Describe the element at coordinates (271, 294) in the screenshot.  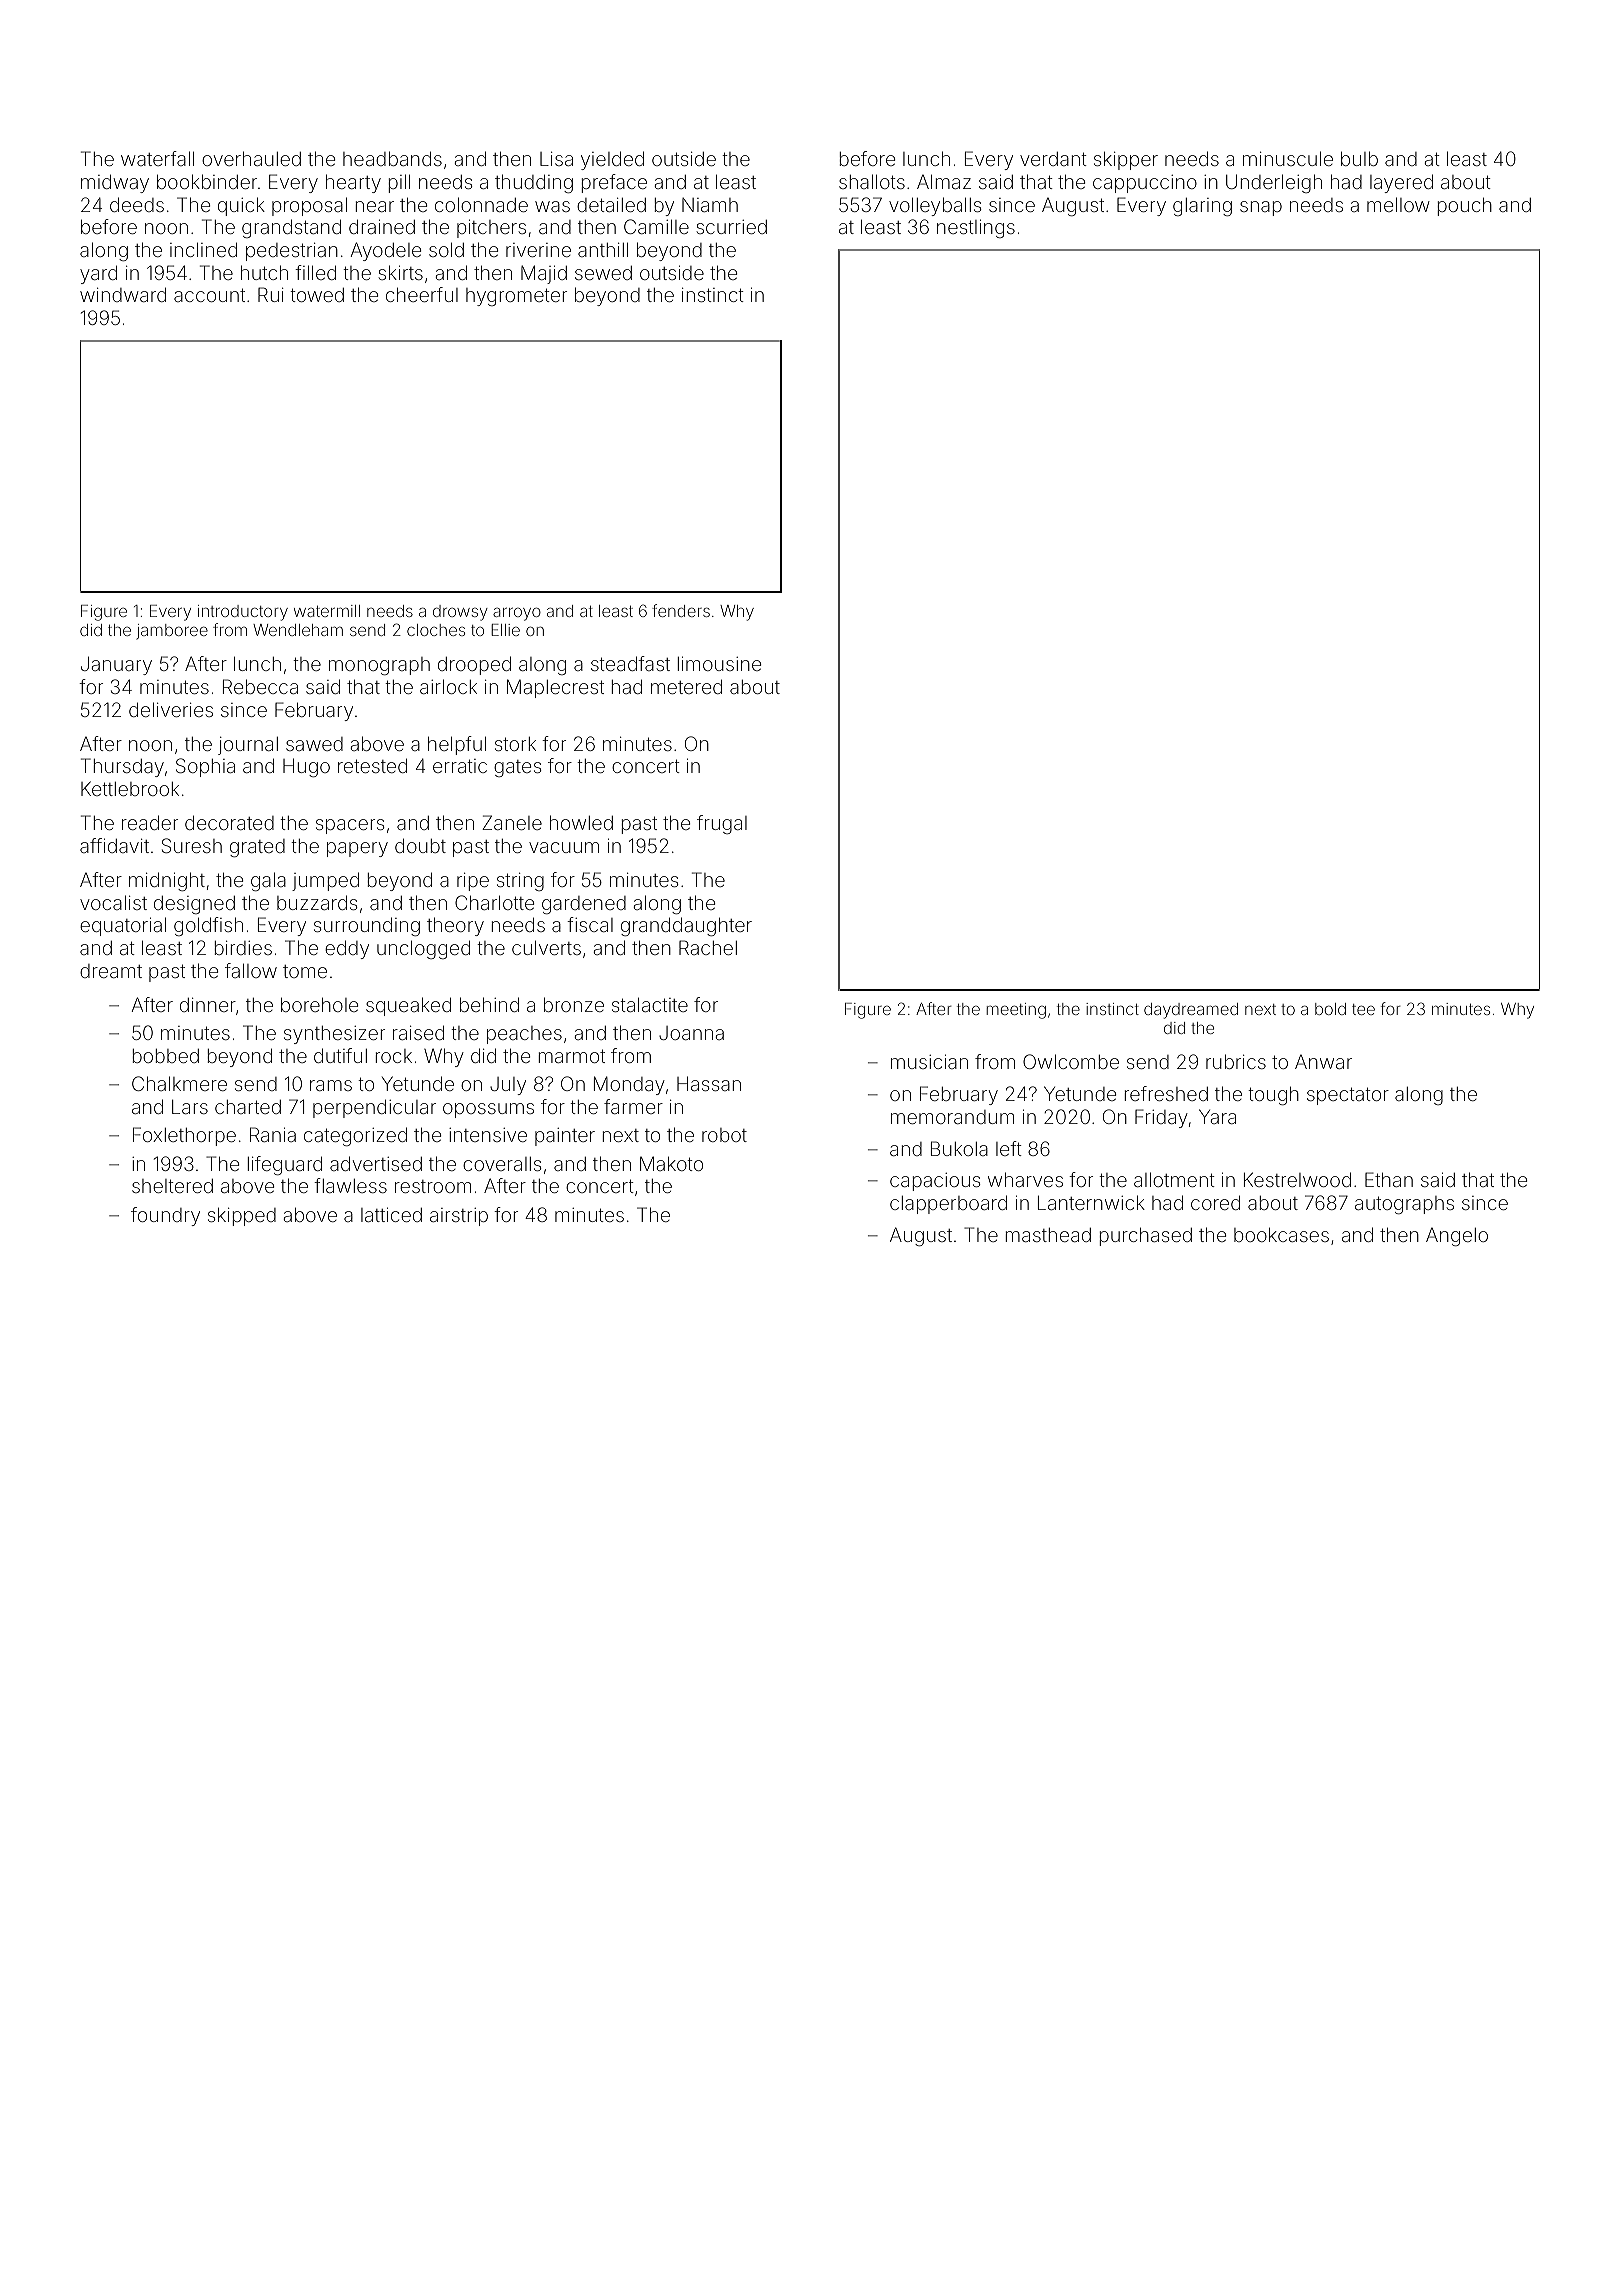
I see `Rui` at that location.
